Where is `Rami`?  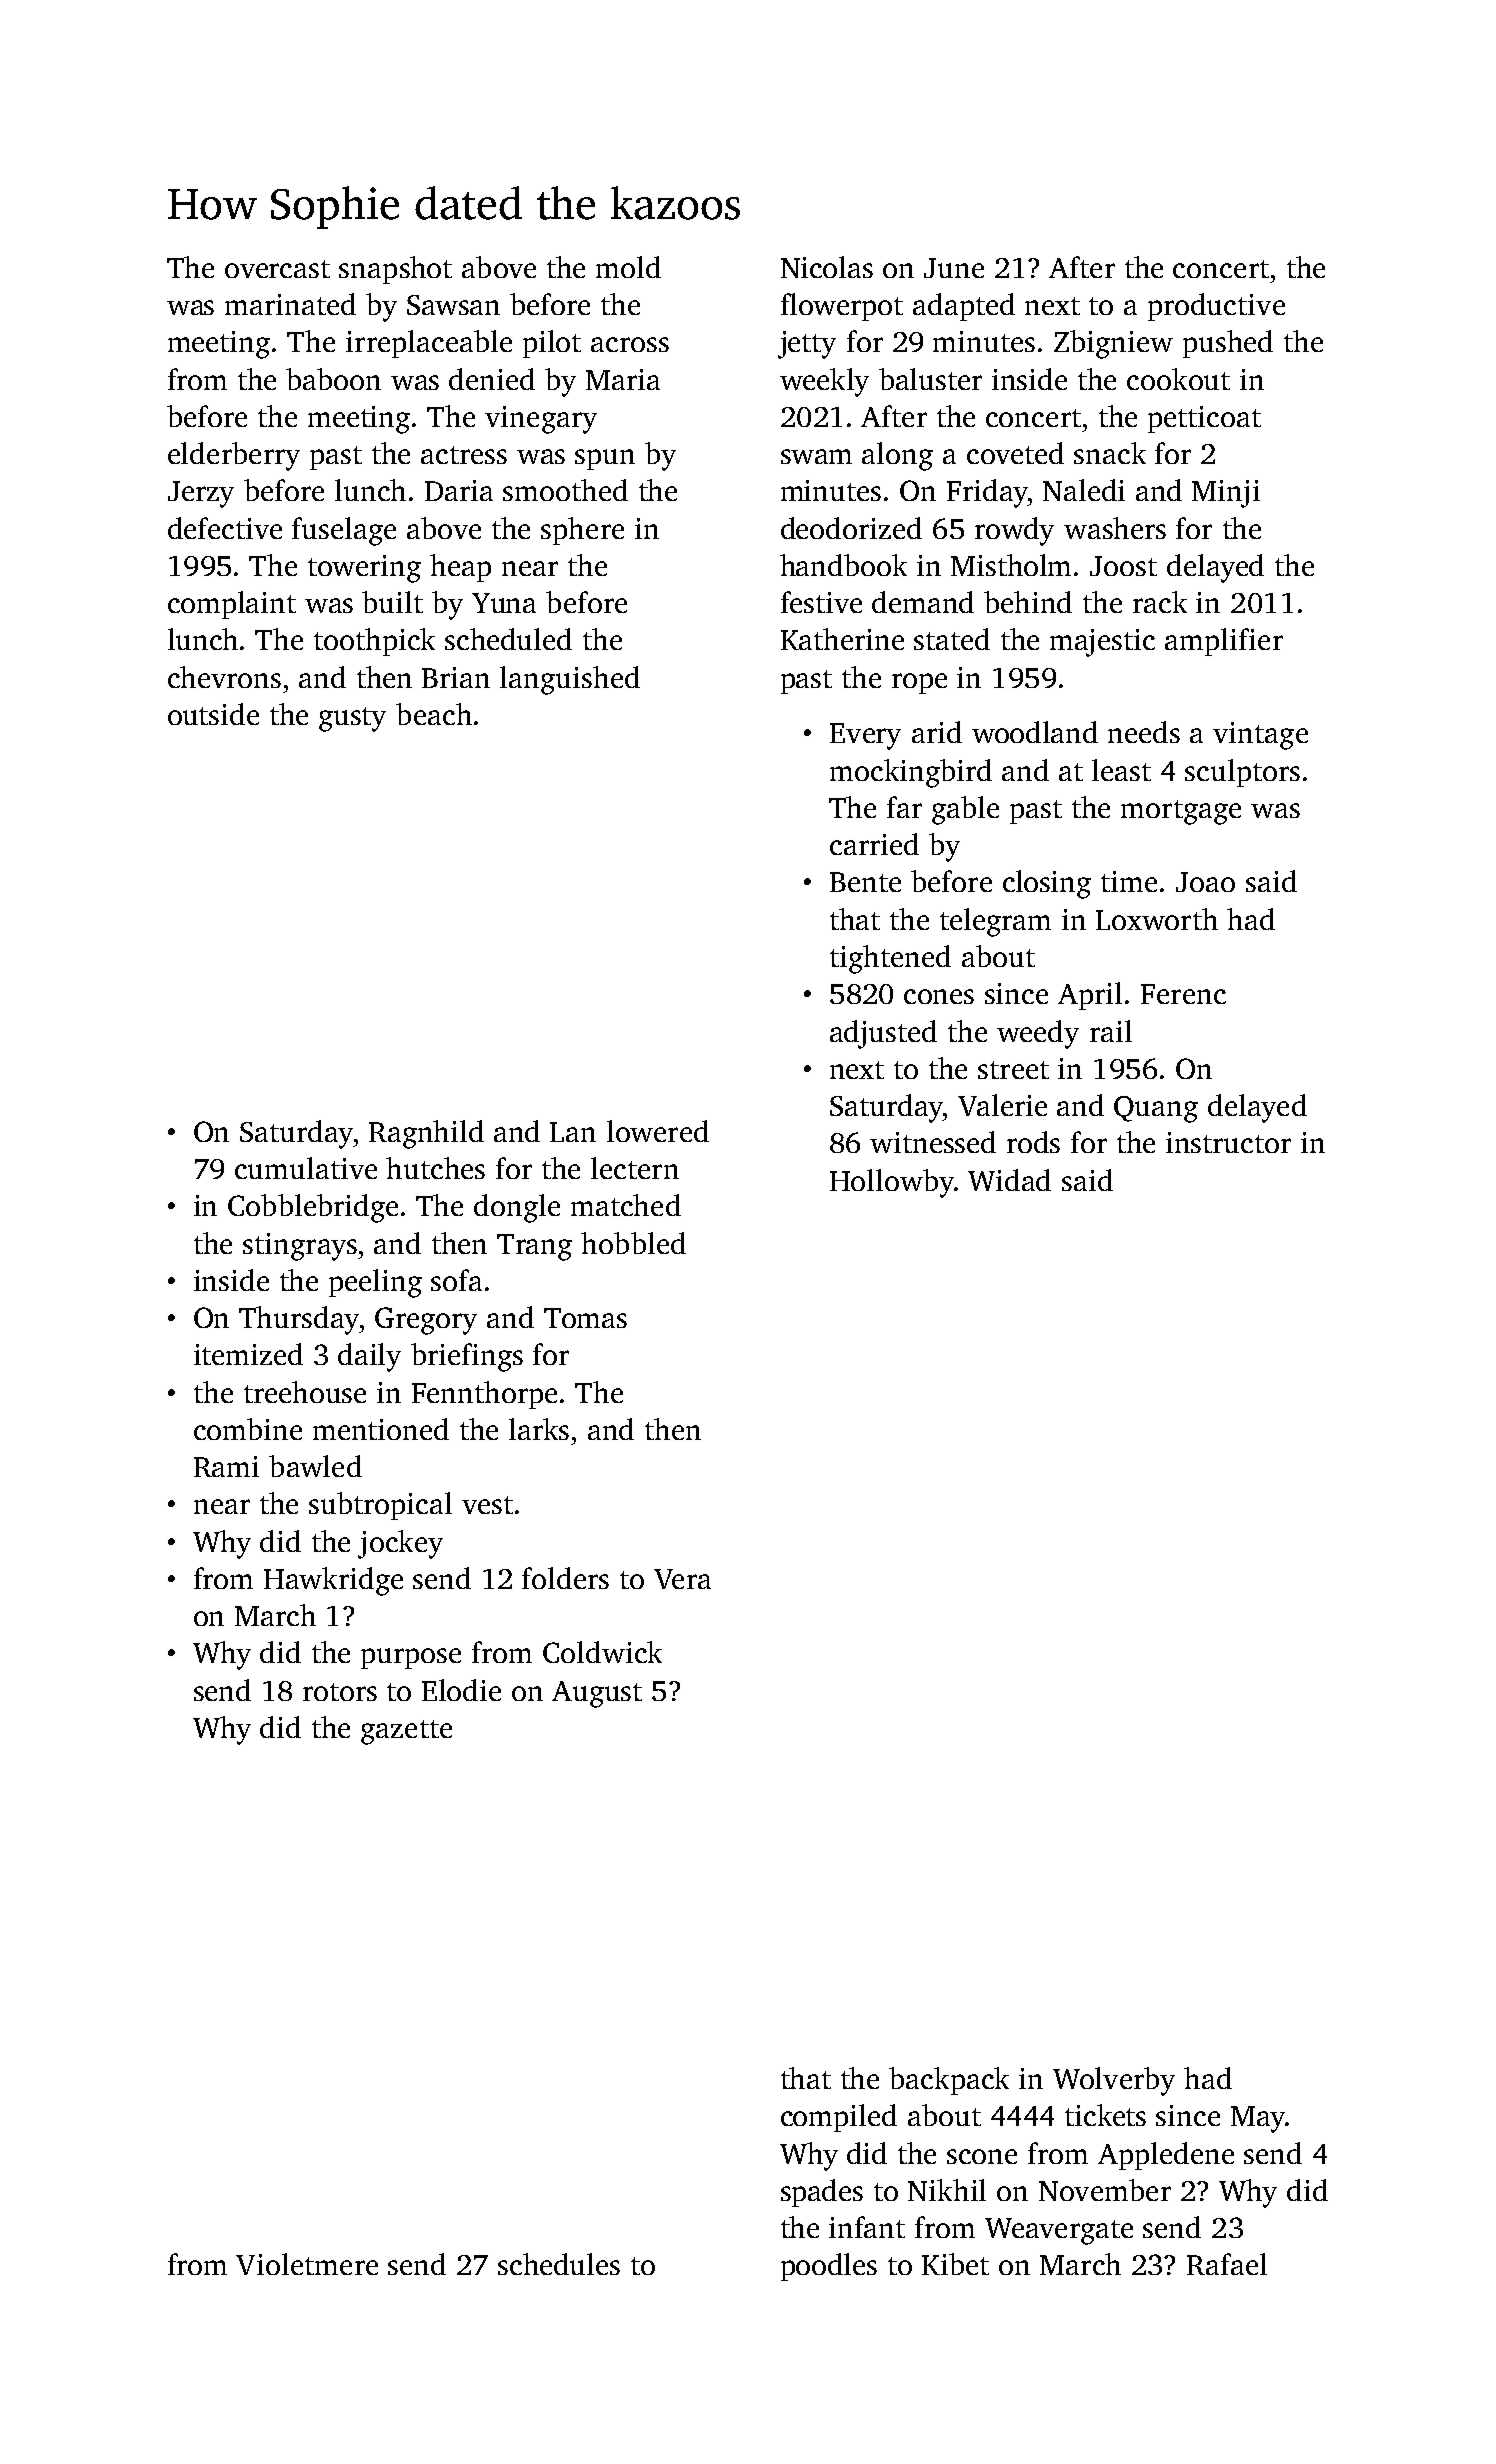
Rami is located at coordinates (226, 1466).
